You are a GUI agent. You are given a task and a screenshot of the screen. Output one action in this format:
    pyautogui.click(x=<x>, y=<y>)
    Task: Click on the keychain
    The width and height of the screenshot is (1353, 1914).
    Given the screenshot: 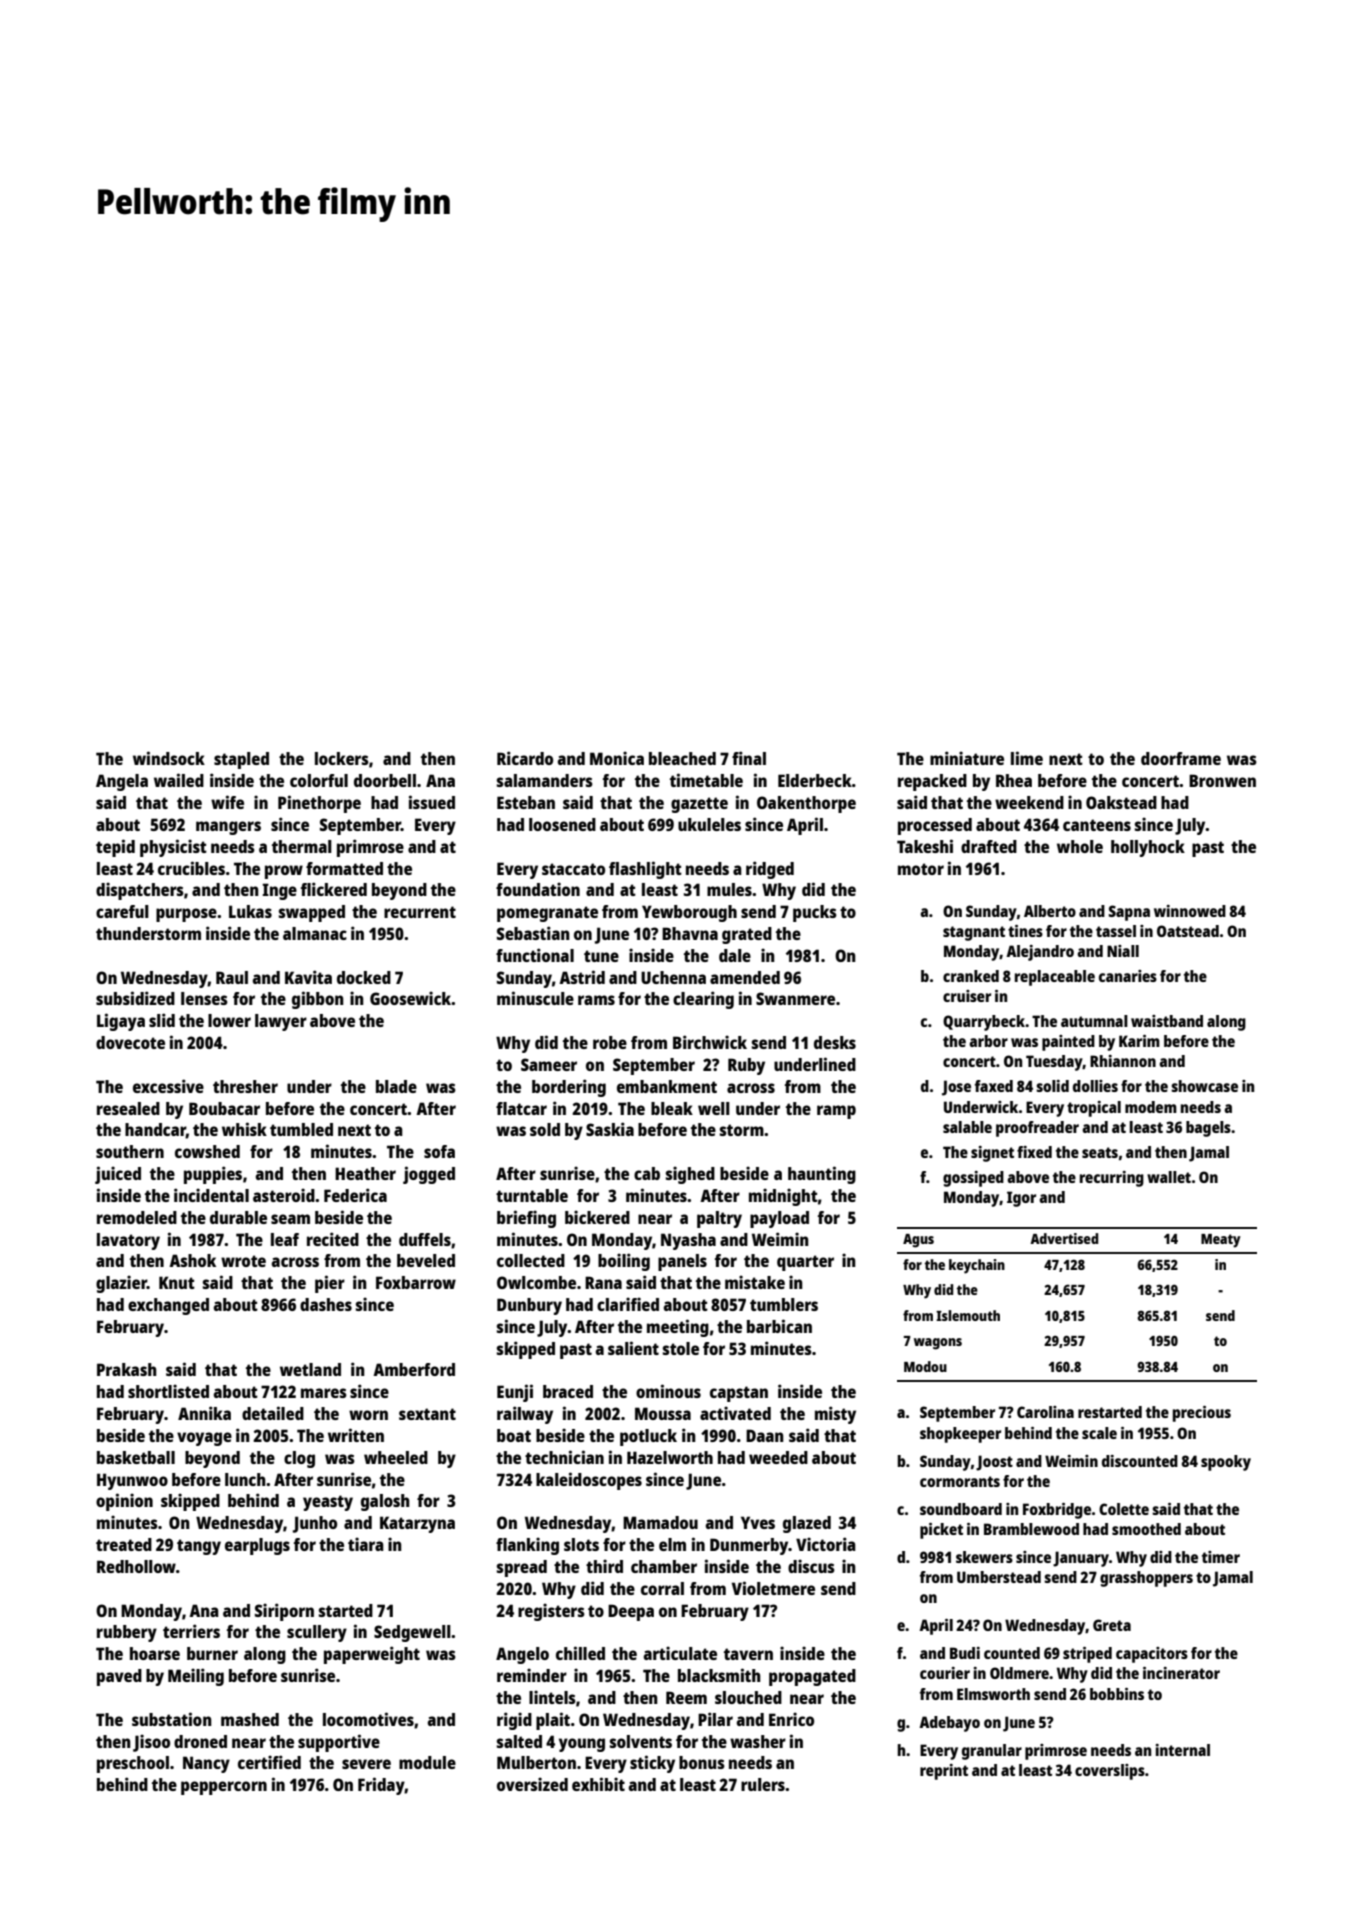 What is the action you would take?
    pyautogui.click(x=977, y=1266)
